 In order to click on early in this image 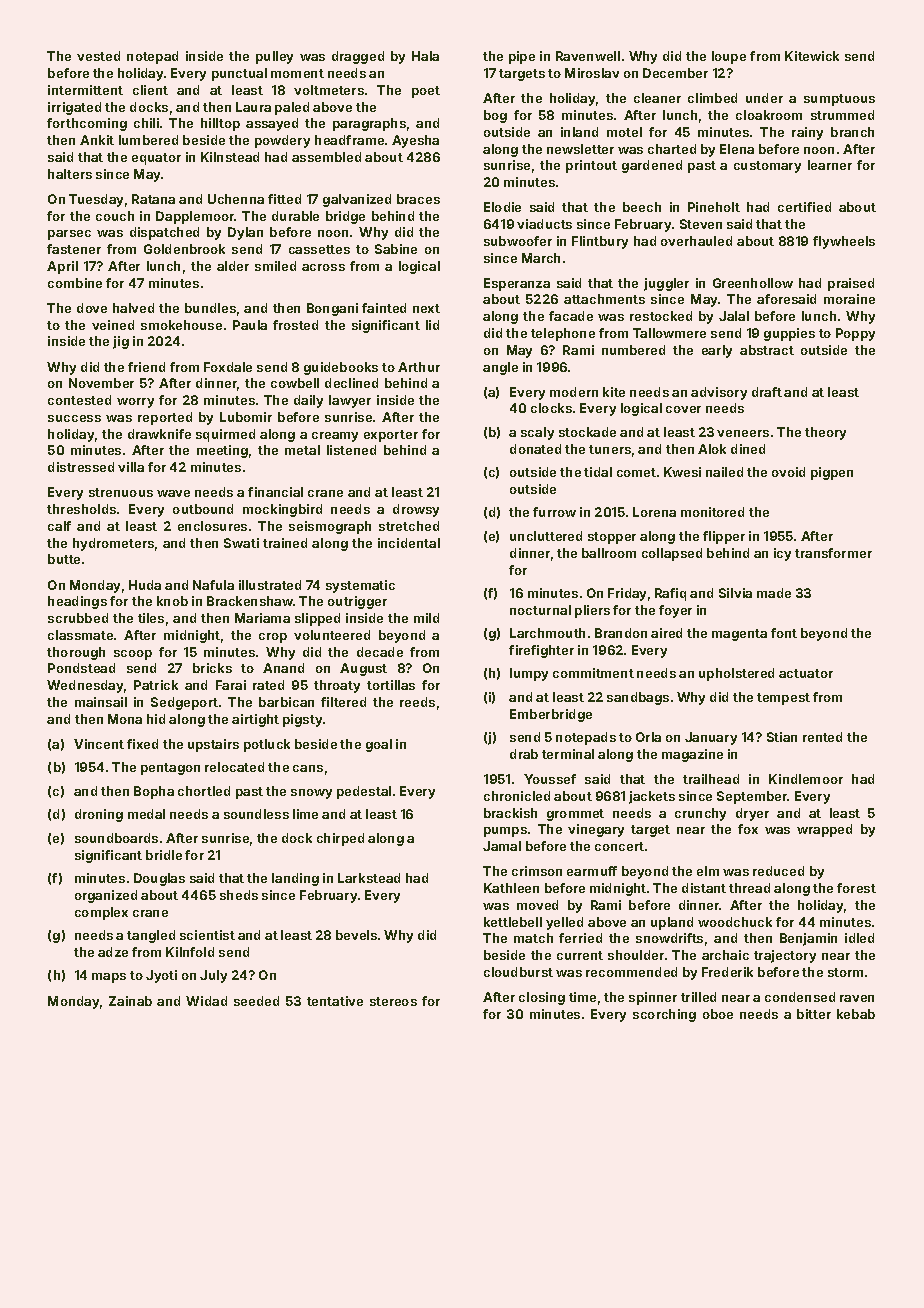, I will do `click(717, 351)`.
